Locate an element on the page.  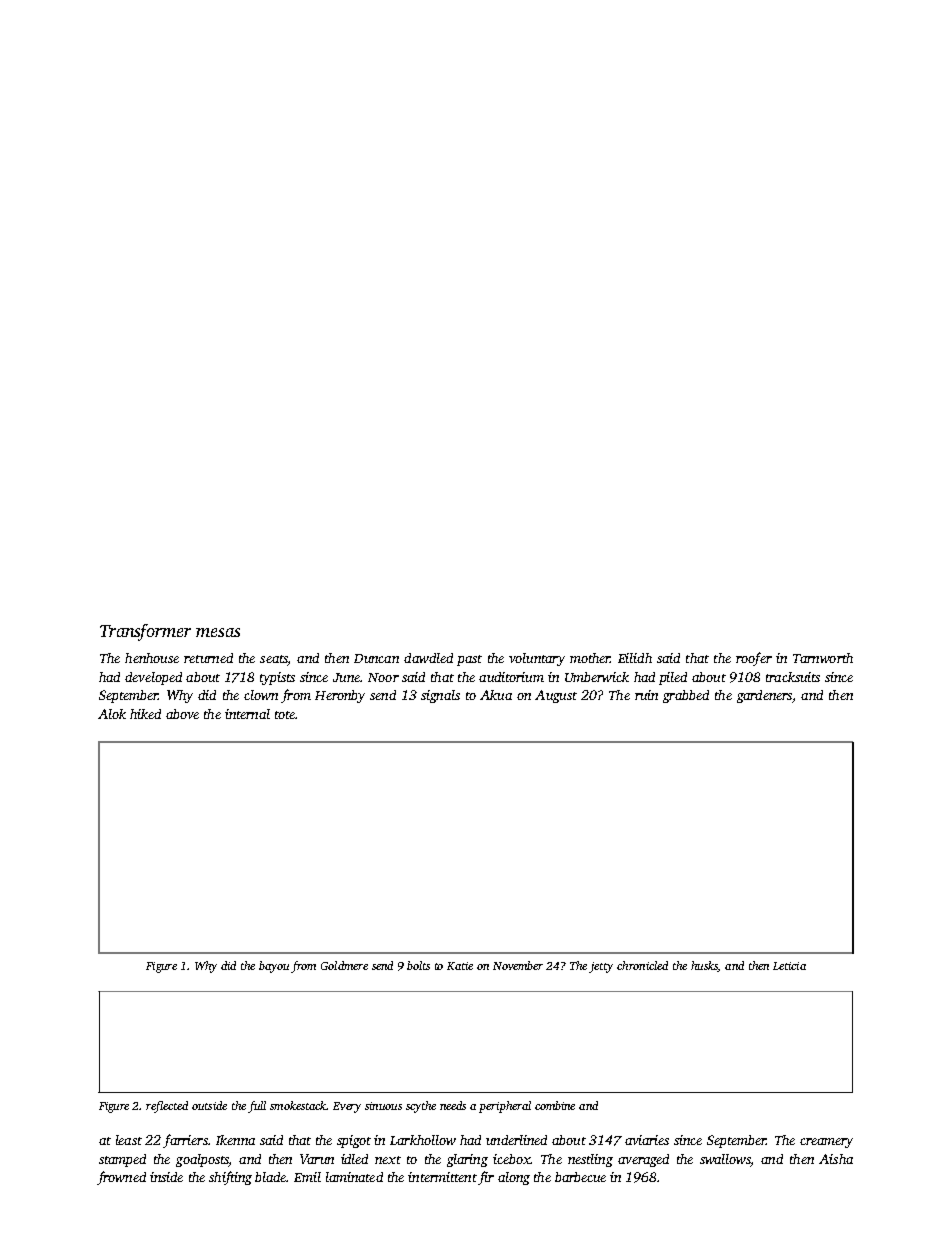
Eilidh is located at coordinates (635, 658).
